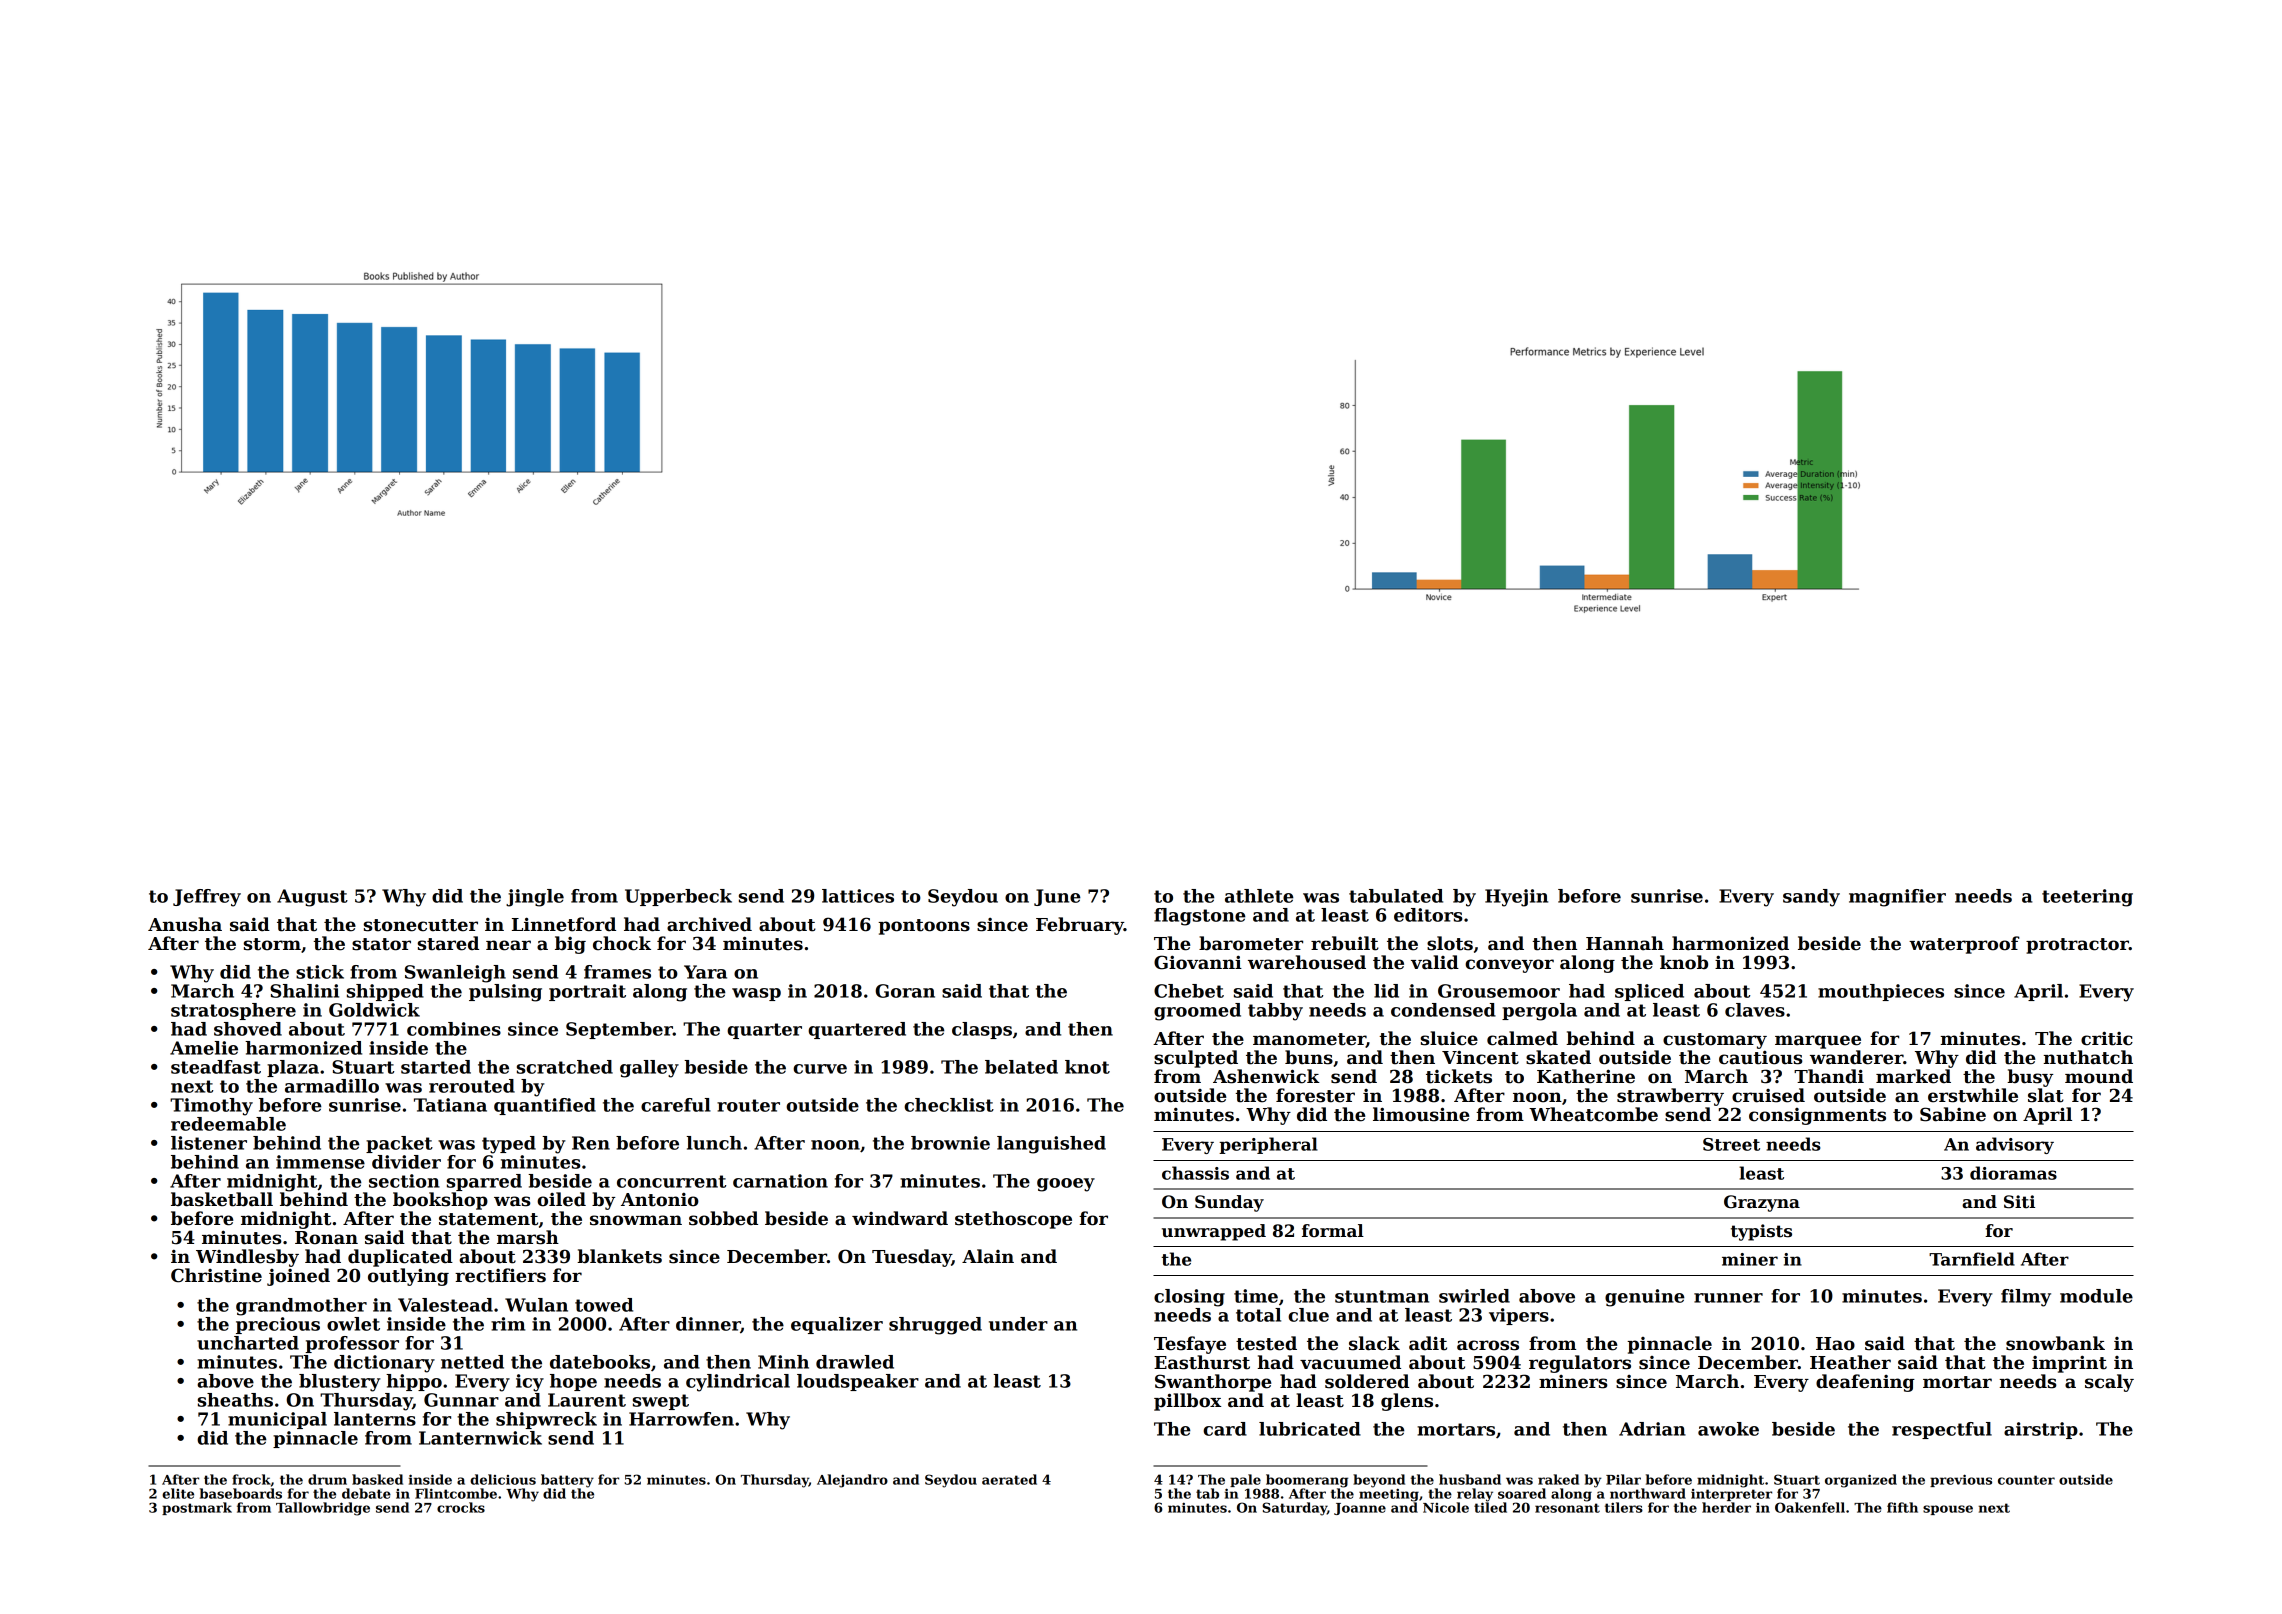  Describe the element at coordinates (1881, 992) in the document. I see `mouthpieces` at that location.
